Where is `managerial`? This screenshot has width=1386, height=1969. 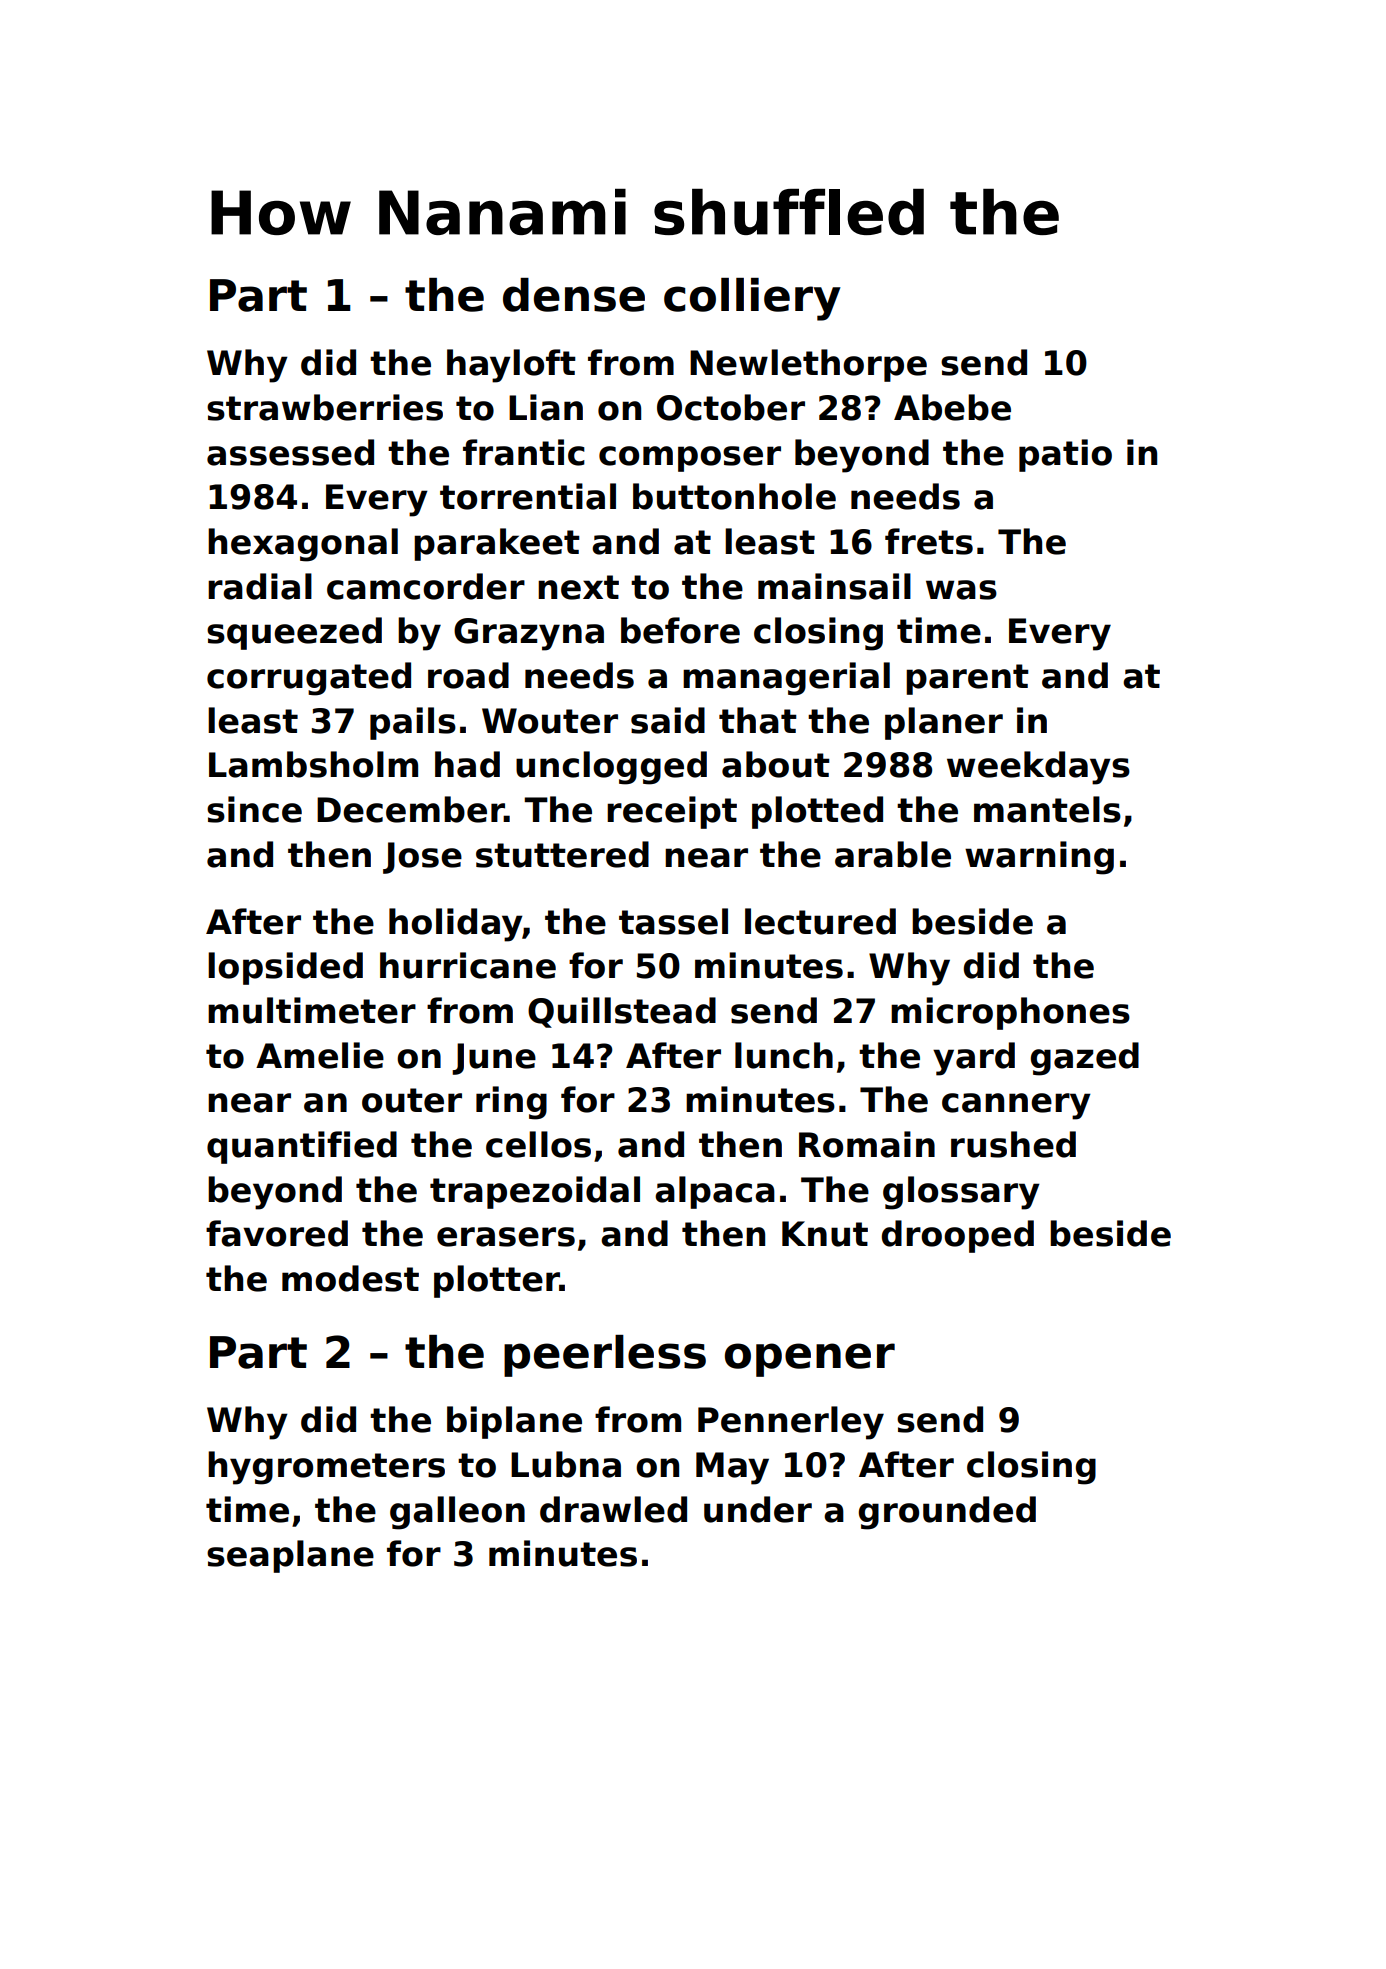 managerial is located at coordinates (786, 679).
